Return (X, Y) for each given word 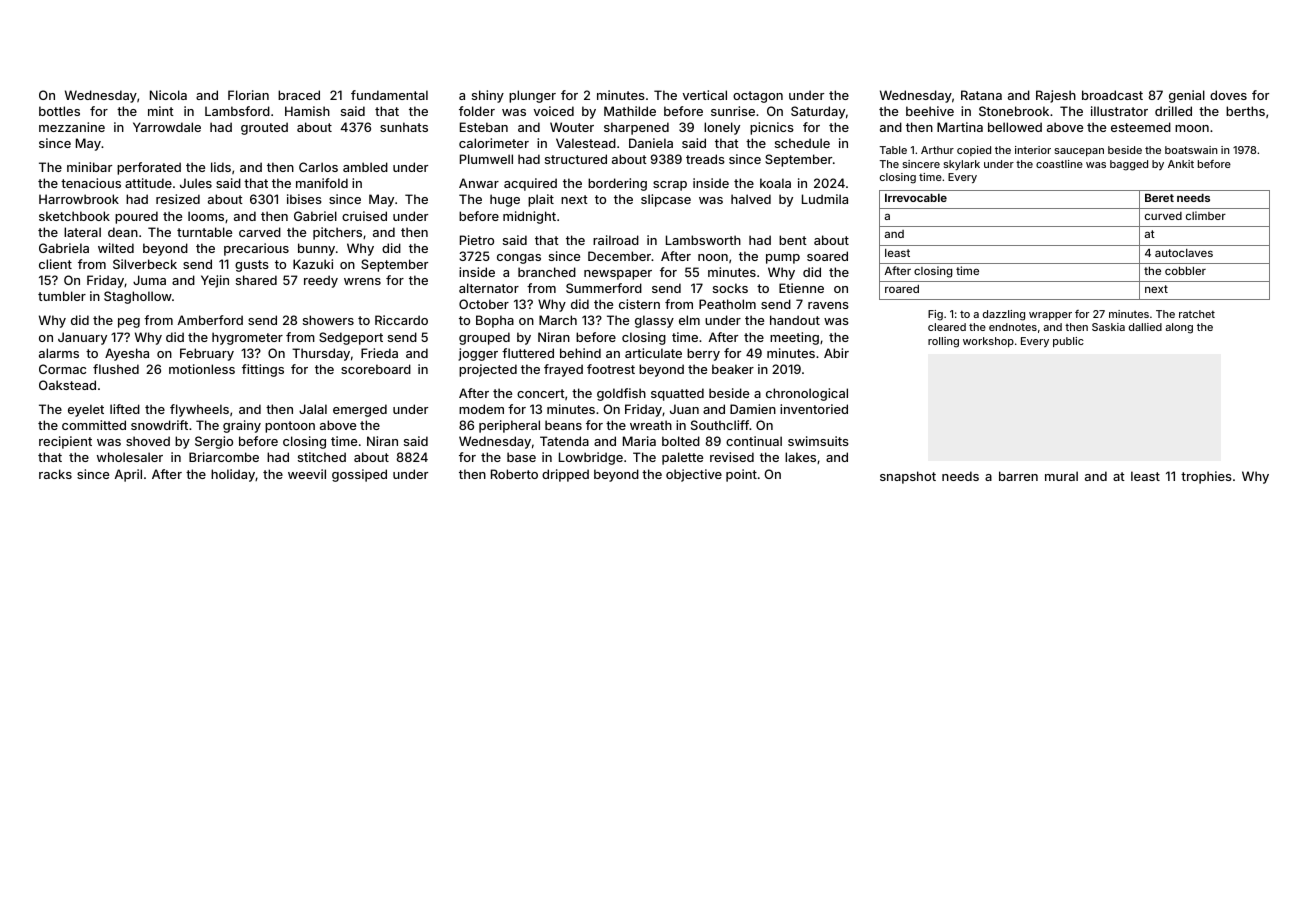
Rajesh (1056, 96)
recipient (65, 442)
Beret (1159, 197)
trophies (1206, 477)
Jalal (313, 409)
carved (260, 232)
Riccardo (401, 320)
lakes (800, 457)
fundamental (389, 95)
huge (505, 200)
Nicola (168, 95)
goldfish (621, 394)
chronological (807, 394)
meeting (794, 338)
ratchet (1197, 314)
